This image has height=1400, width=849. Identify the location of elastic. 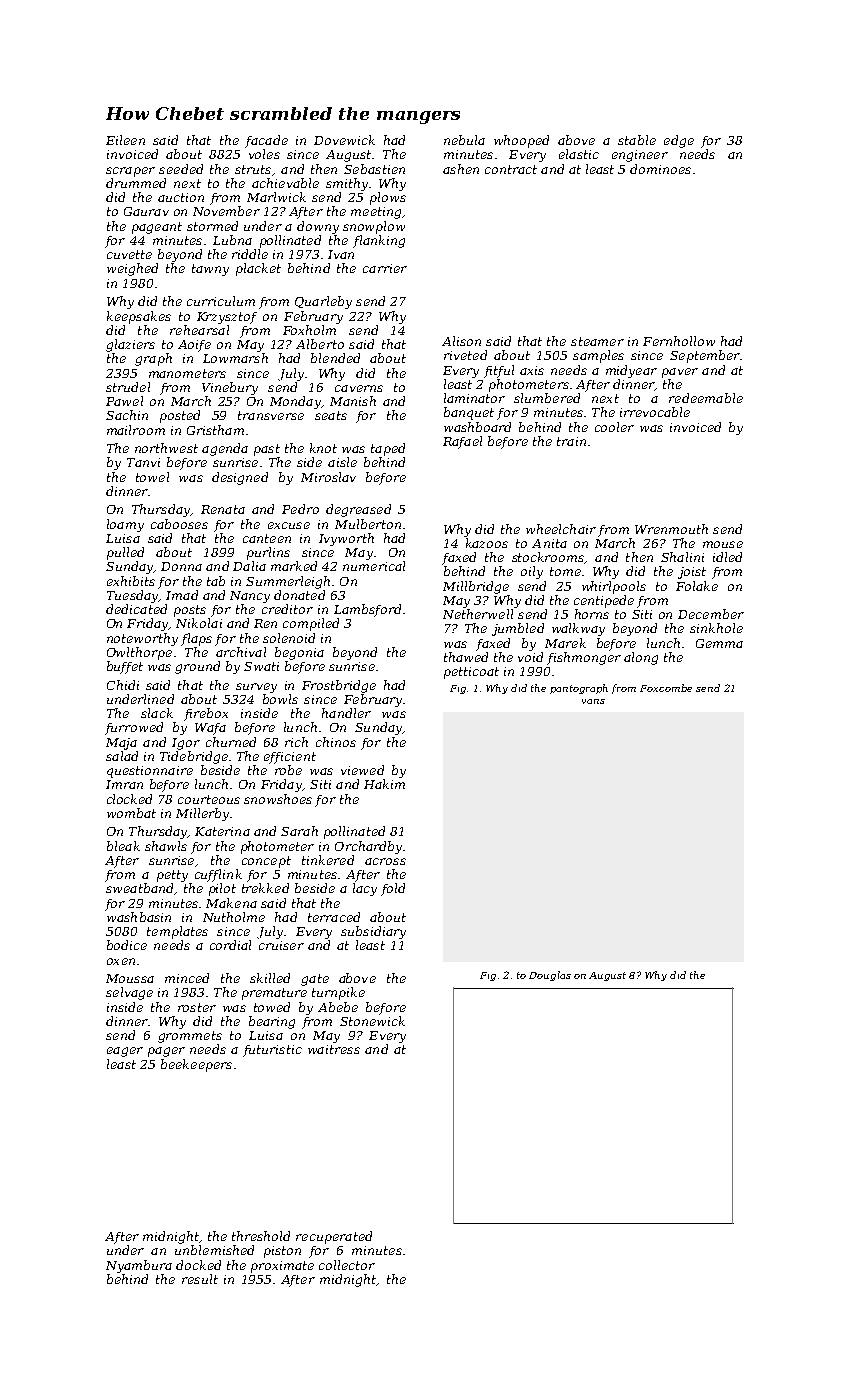
(579, 154).
